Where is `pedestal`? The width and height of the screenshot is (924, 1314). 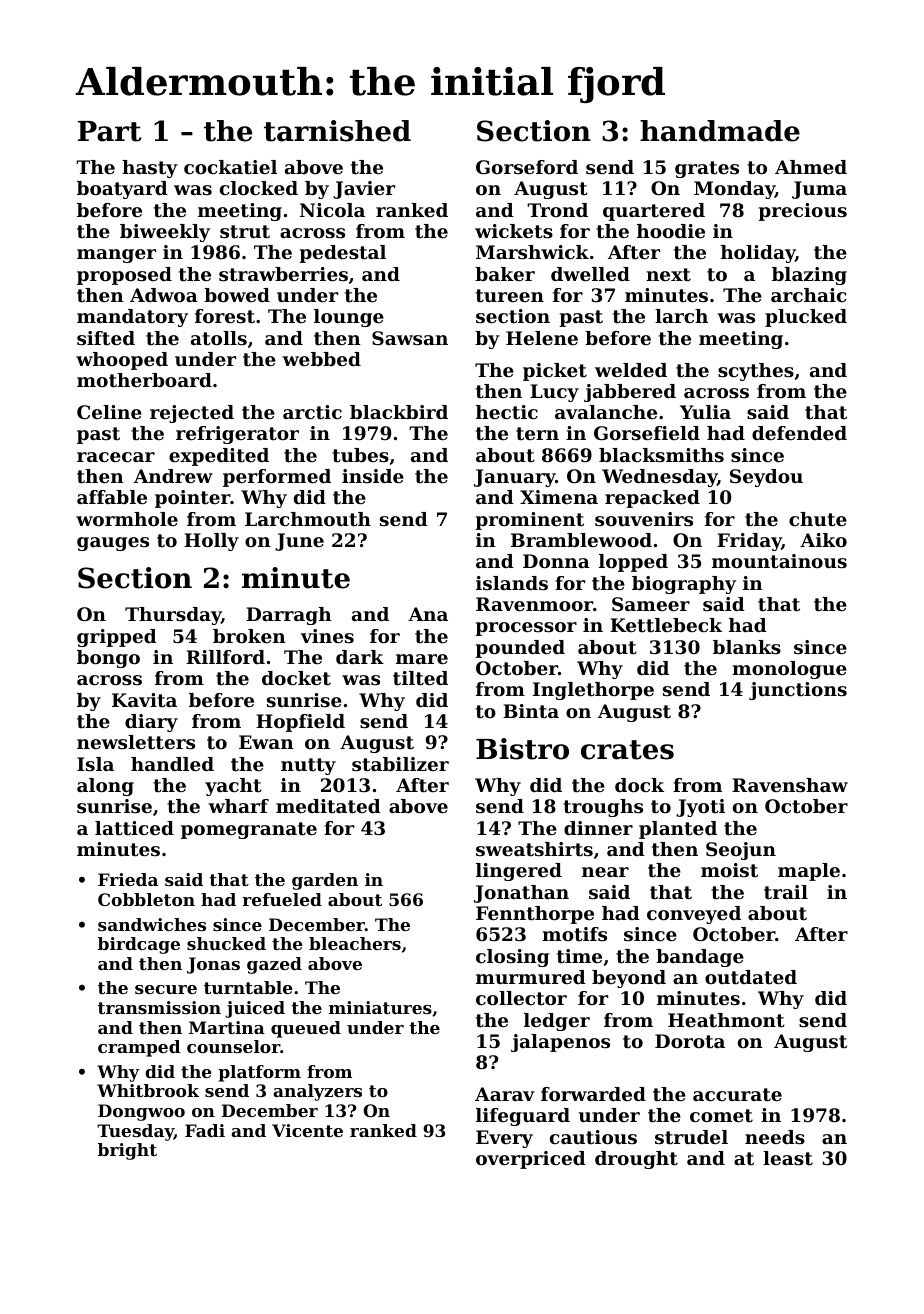 pedestal is located at coordinates (342, 254).
